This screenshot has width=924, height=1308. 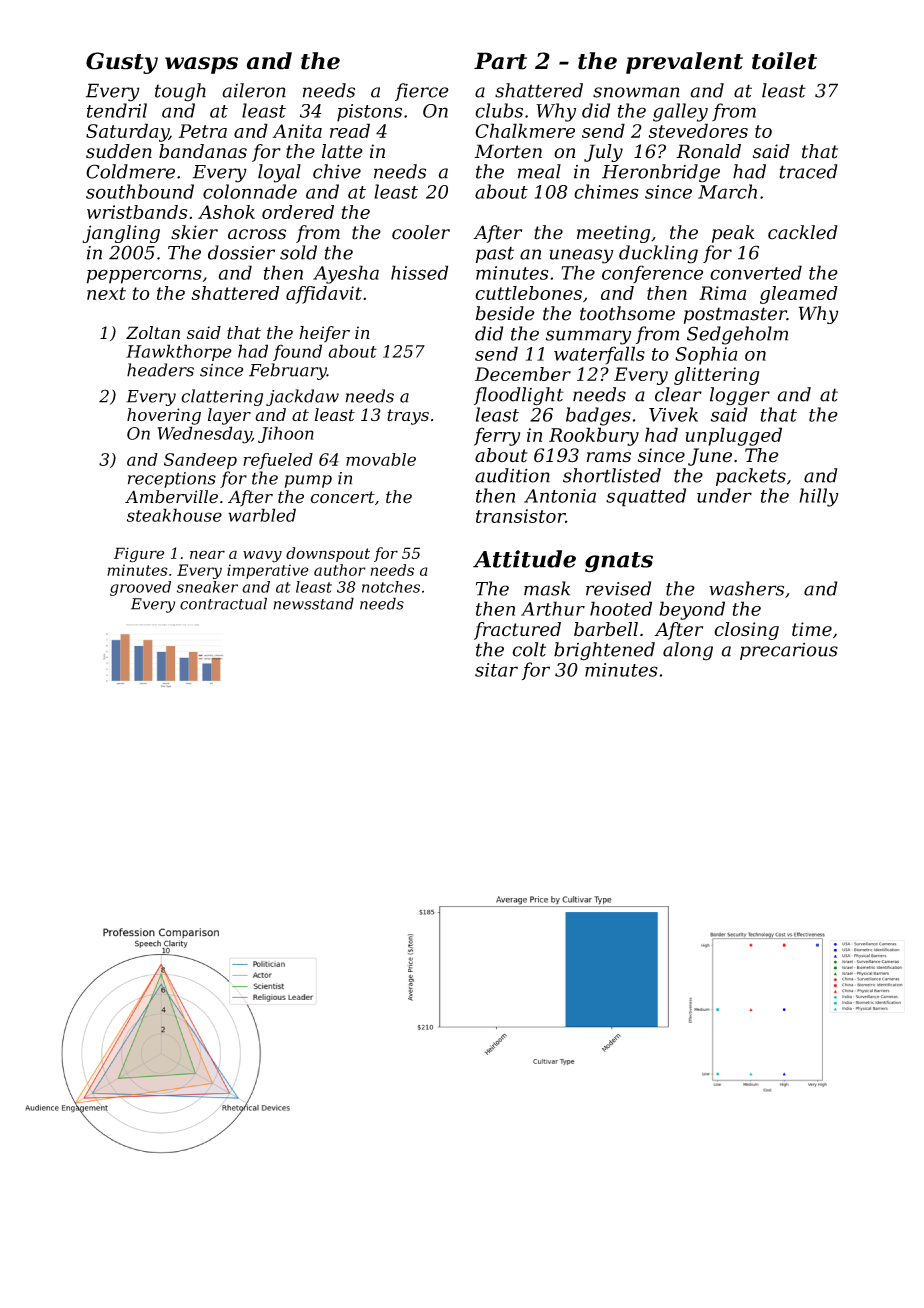 What do you see at coordinates (661, 173) in the screenshot?
I see `Heronbridge` at bounding box center [661, 173].
